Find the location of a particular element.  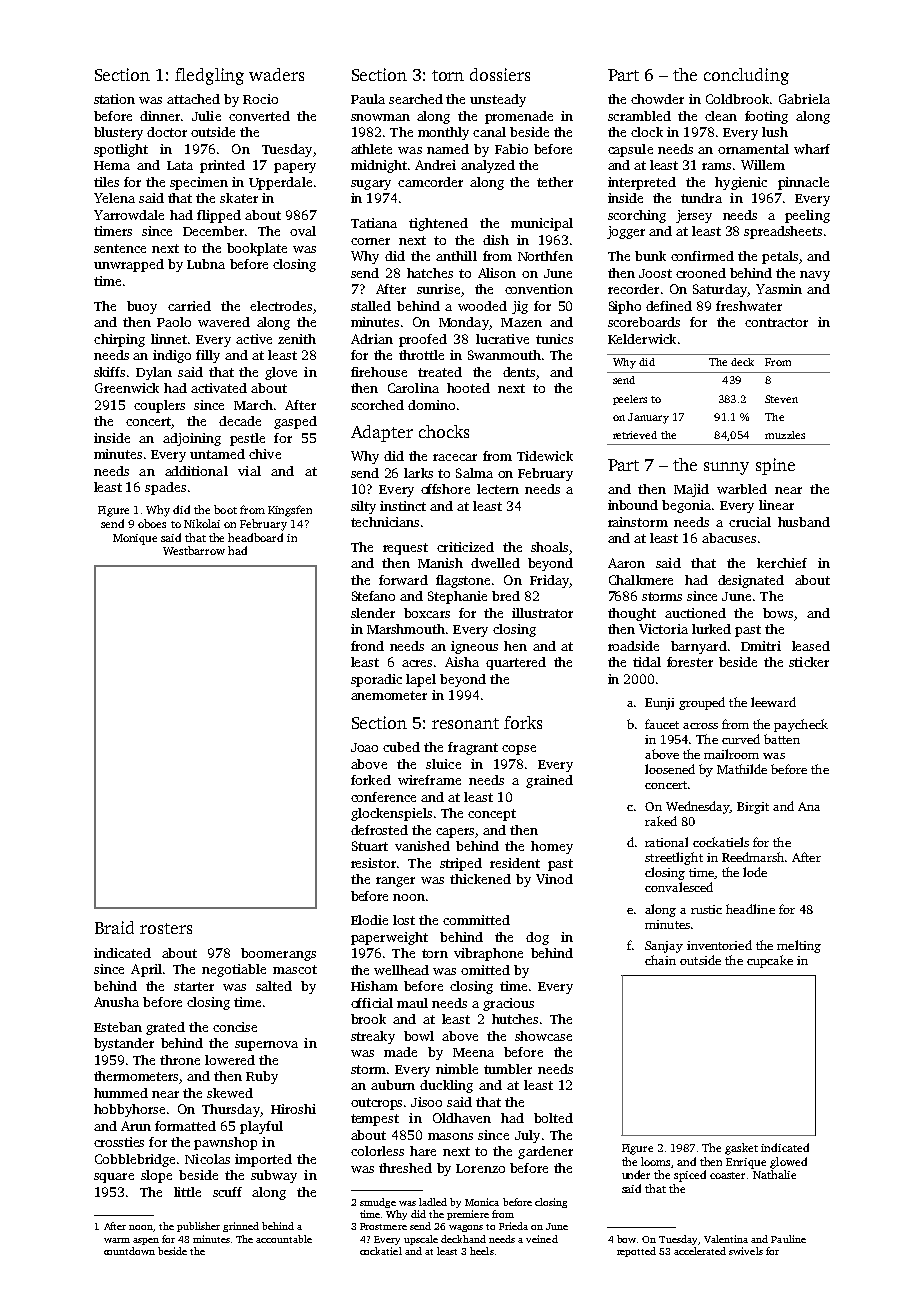

rosters is located at coordinates (166, 928).
